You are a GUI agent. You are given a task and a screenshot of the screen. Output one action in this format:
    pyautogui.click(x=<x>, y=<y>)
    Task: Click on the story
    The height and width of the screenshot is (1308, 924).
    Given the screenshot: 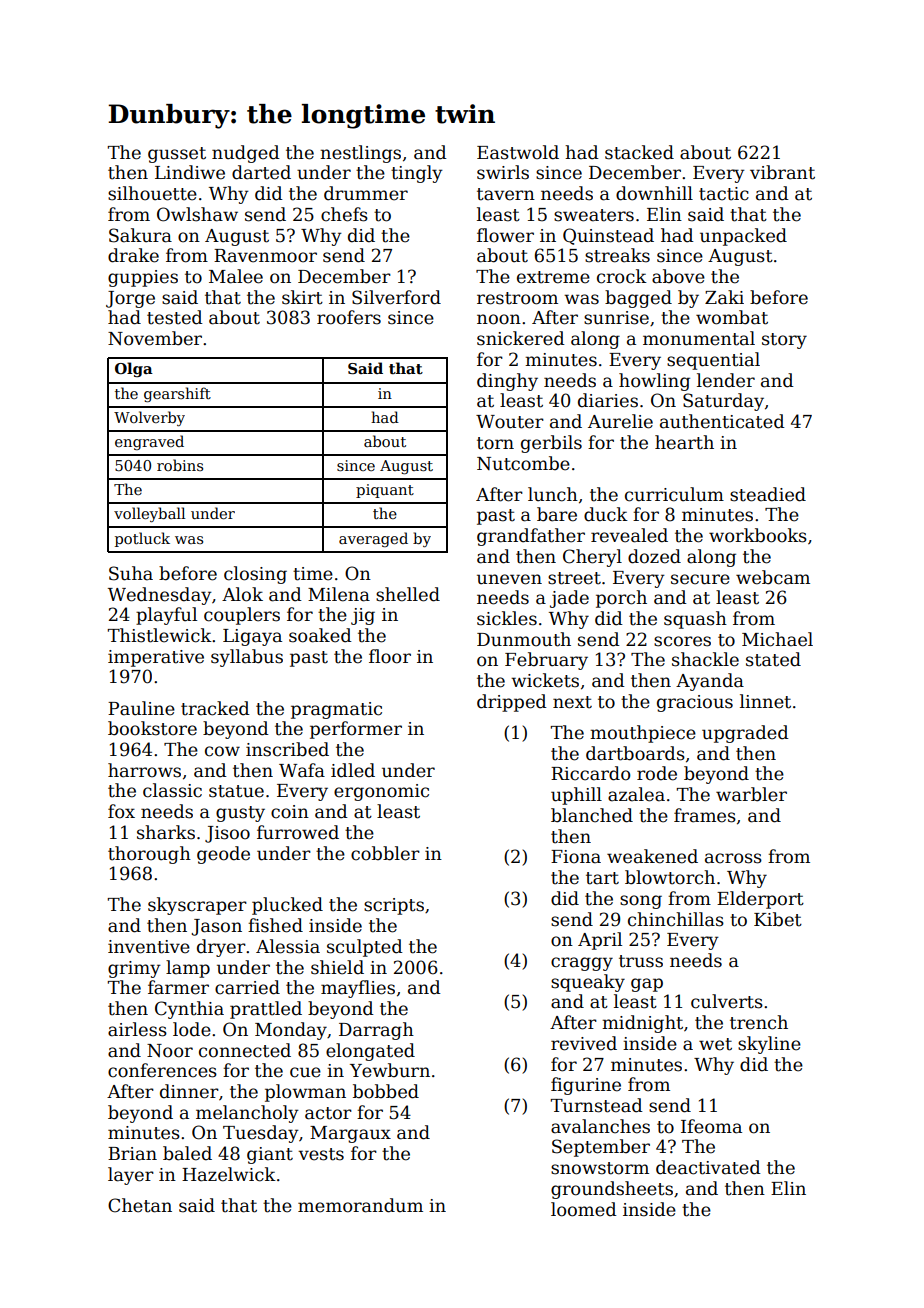 What is the action you would take?
    pyautogui.click(x=784, y=341)
